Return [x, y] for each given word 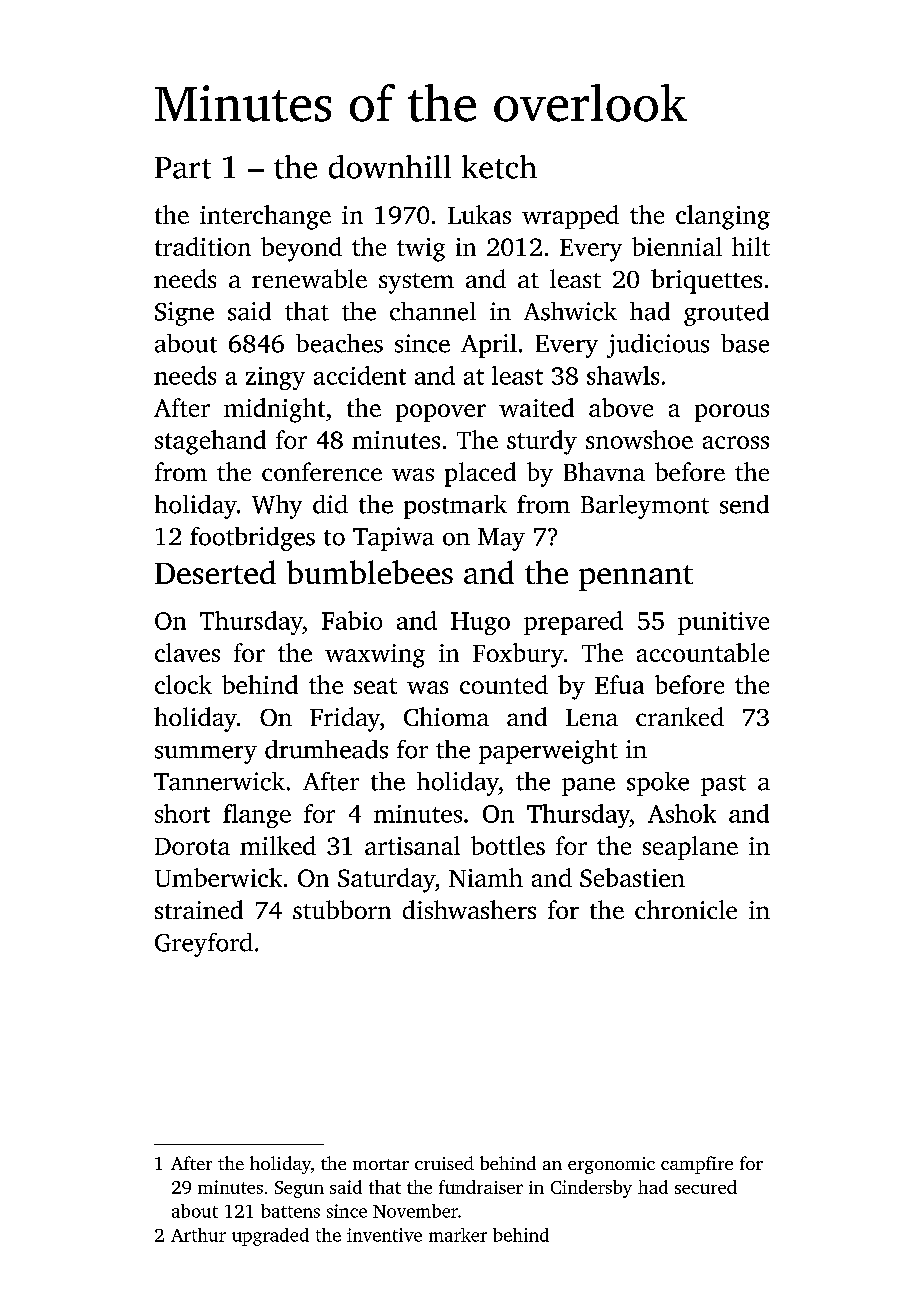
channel [433, 311]
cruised [444, 1163]
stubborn [342, 909]
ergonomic [611, 1165]
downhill [390, 167]
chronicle [686, 909]
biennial [677, 246]
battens [290, 1211]
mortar [381, 1164]
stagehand [210, 442]
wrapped [570, 217]
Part [183, 168]
